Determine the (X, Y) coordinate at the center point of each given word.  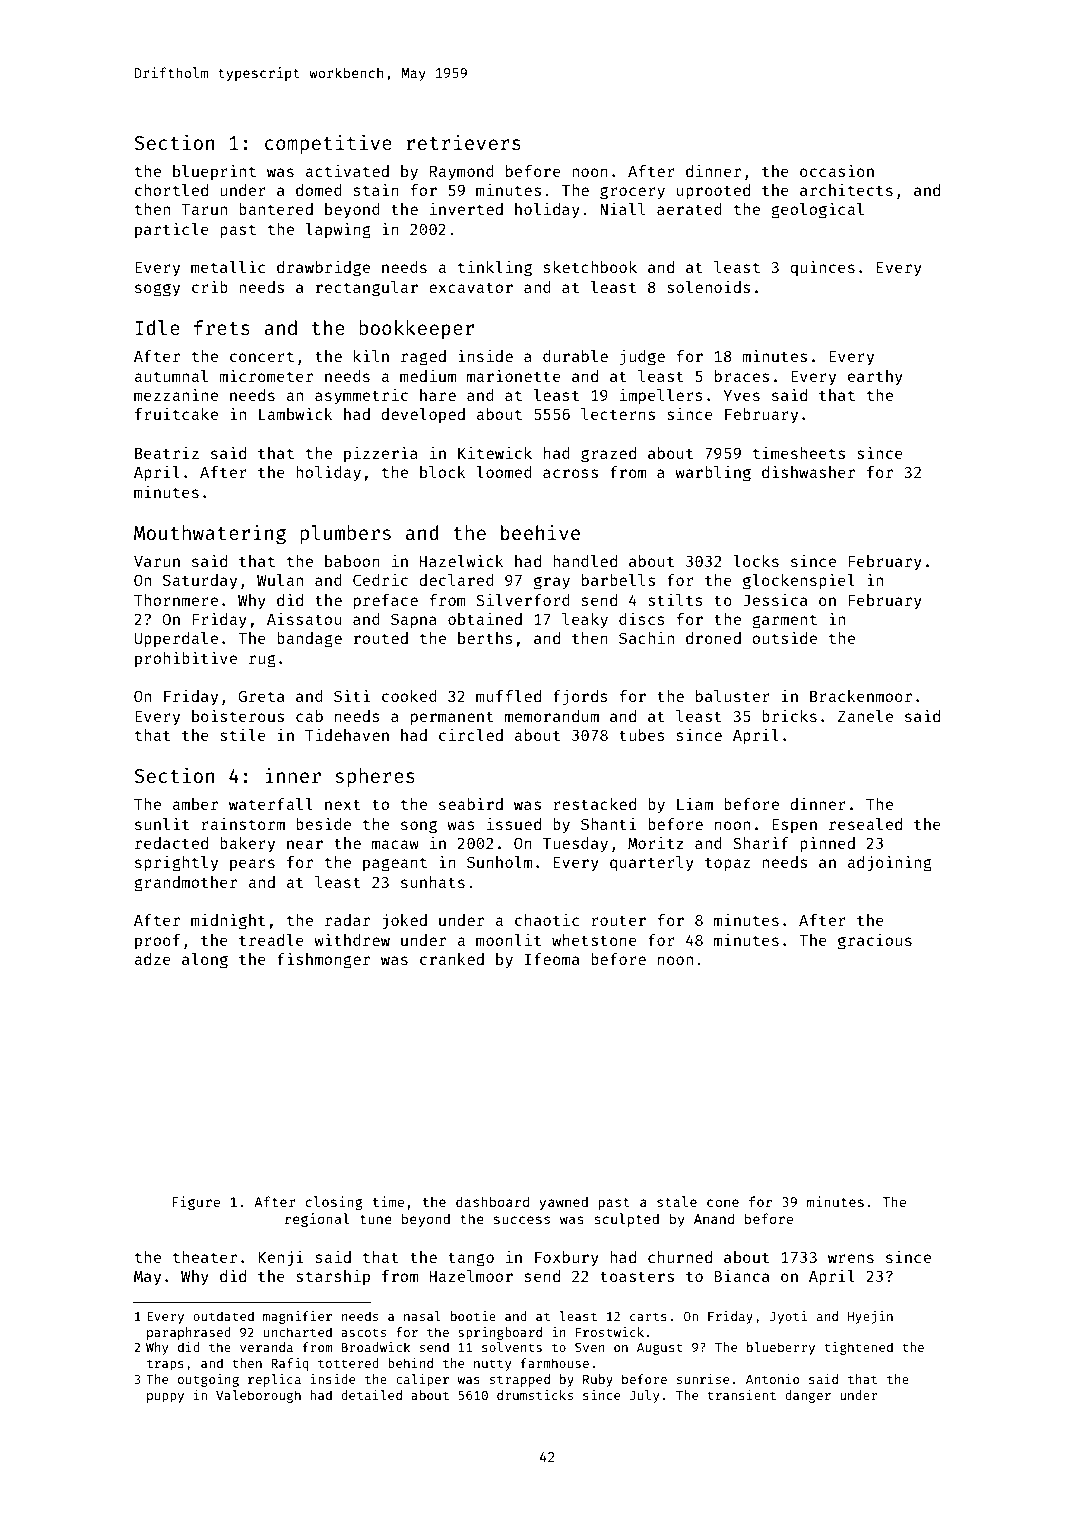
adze (152, 959)
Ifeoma (552, 959)
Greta (261, 696)
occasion (837, 170)
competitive (328, 144)
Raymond (462, 173)
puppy (165, 1398)
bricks (789, 715)
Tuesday (575, 845)
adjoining (889, 863)
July (644, 1396)
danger (808, 1396)
